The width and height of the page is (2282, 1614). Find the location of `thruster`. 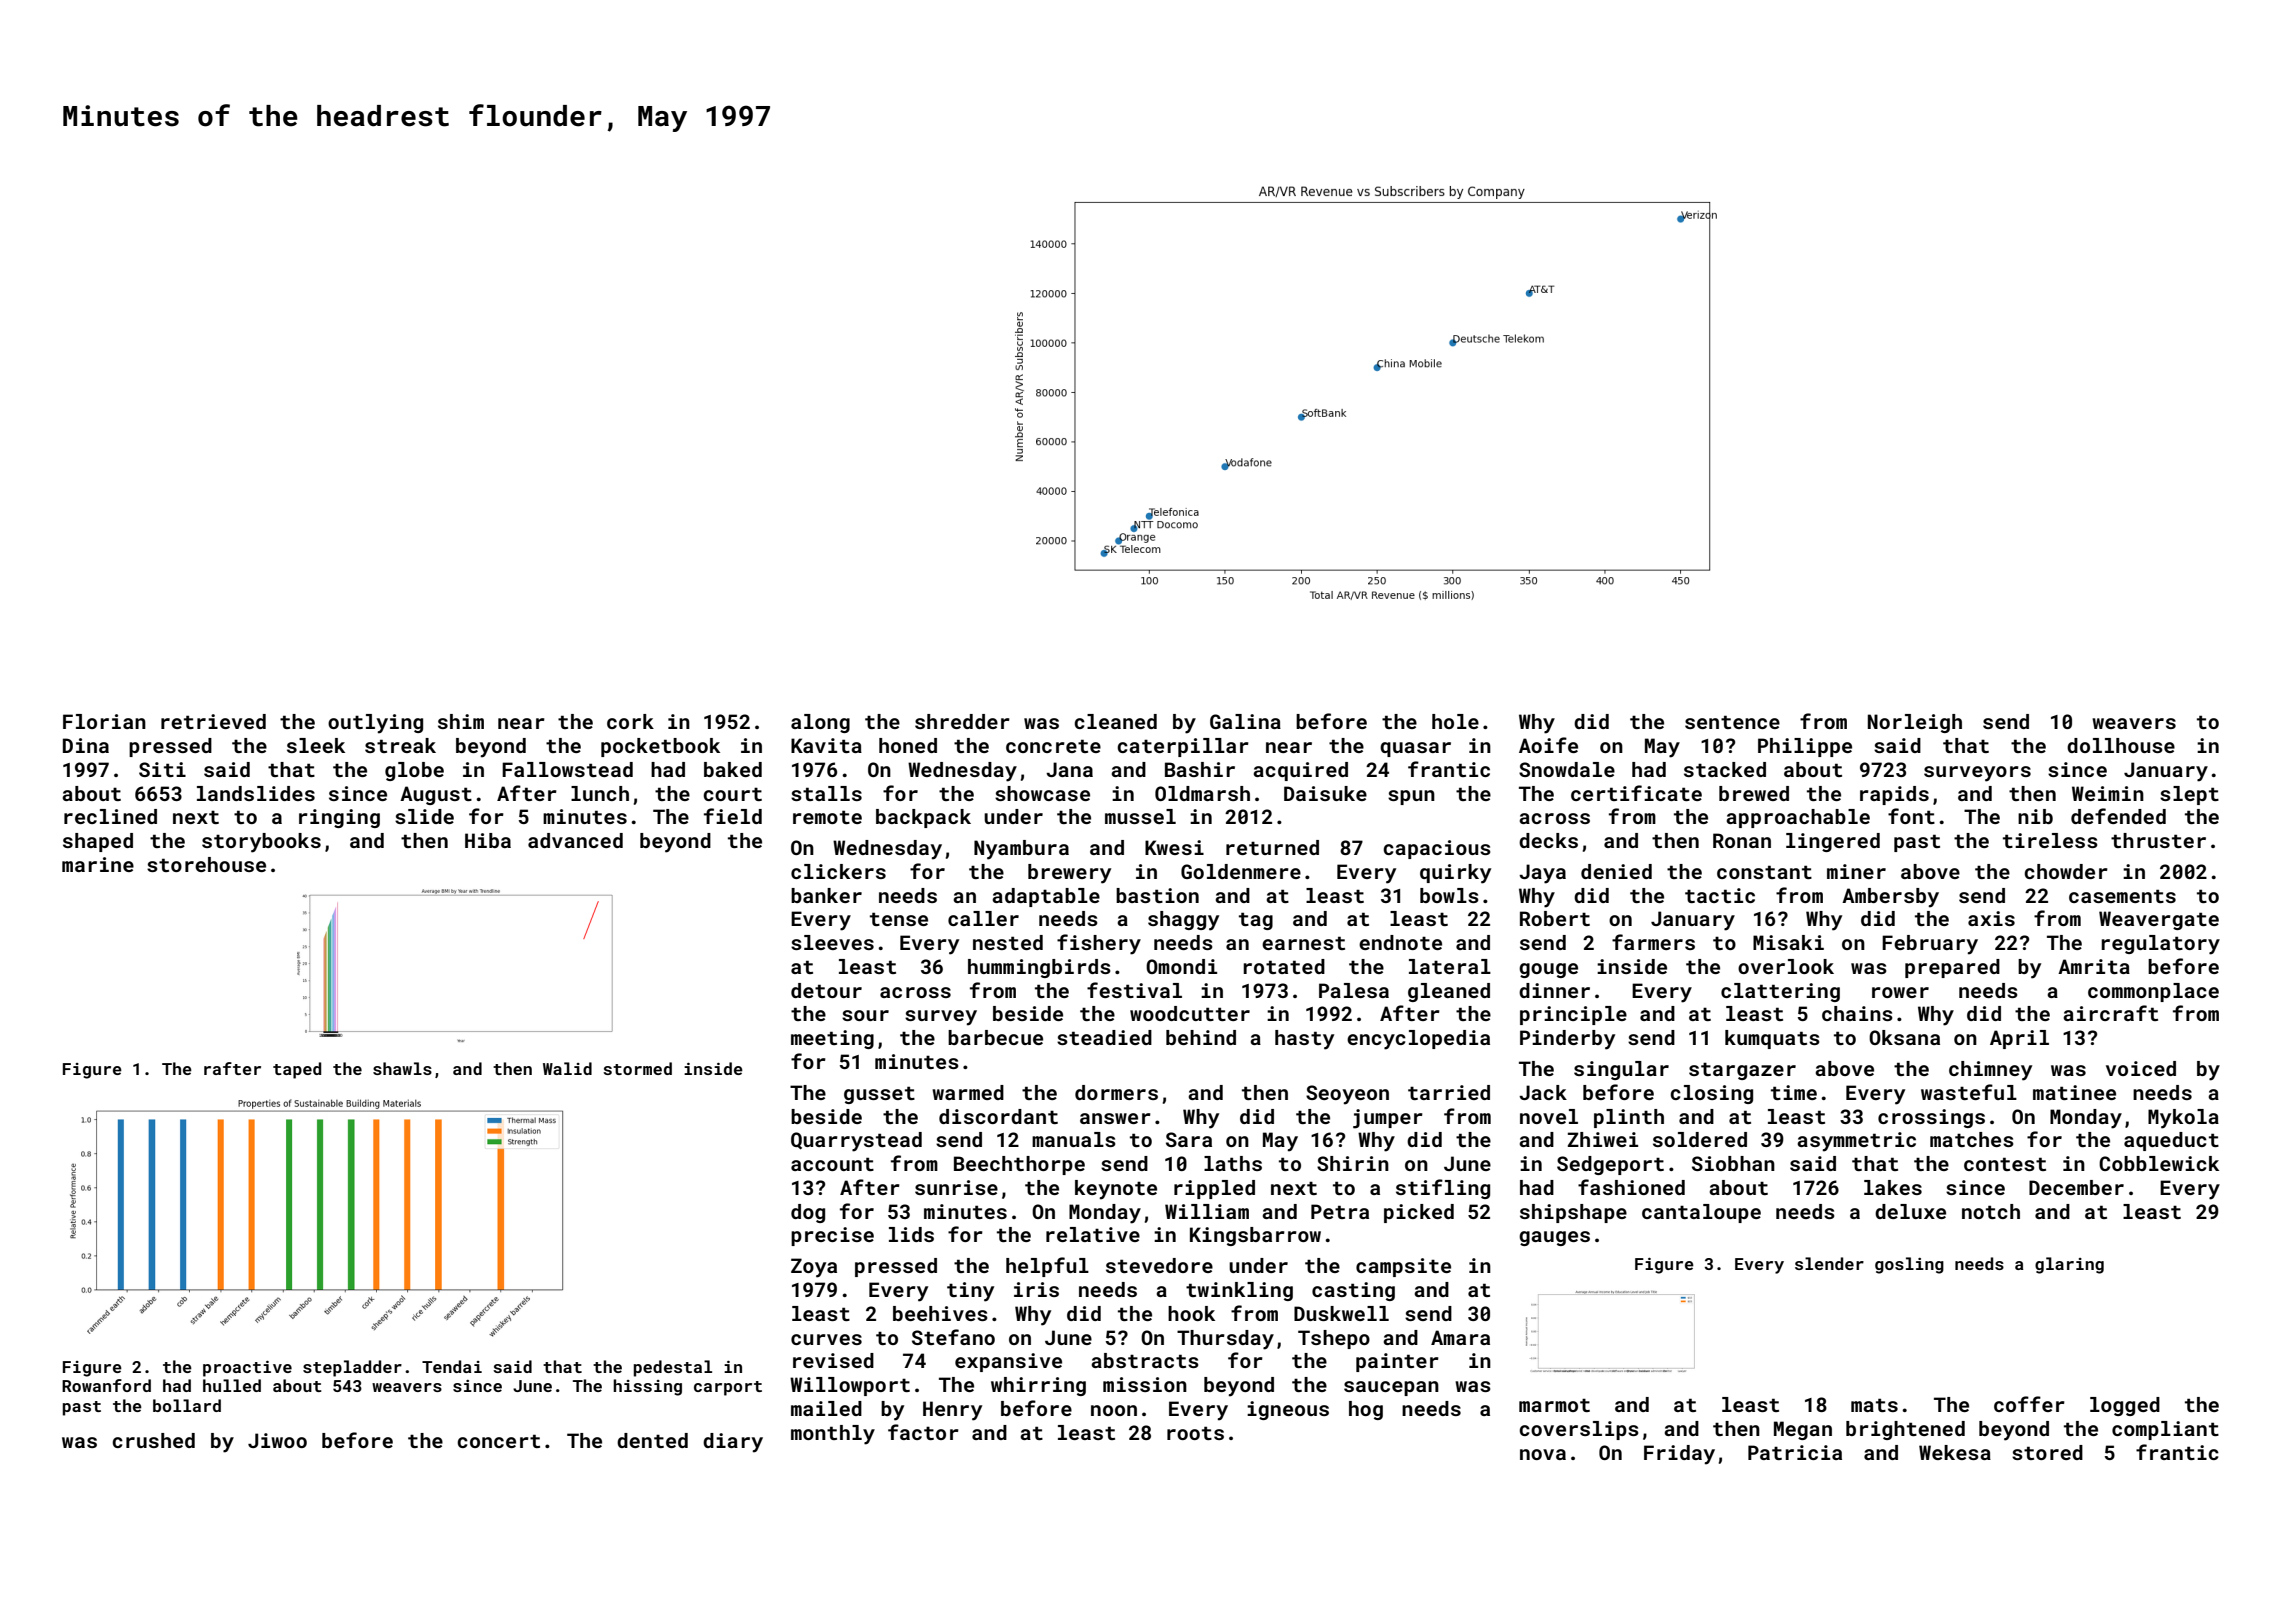

thruster is located at coordinates (2158, 840).
